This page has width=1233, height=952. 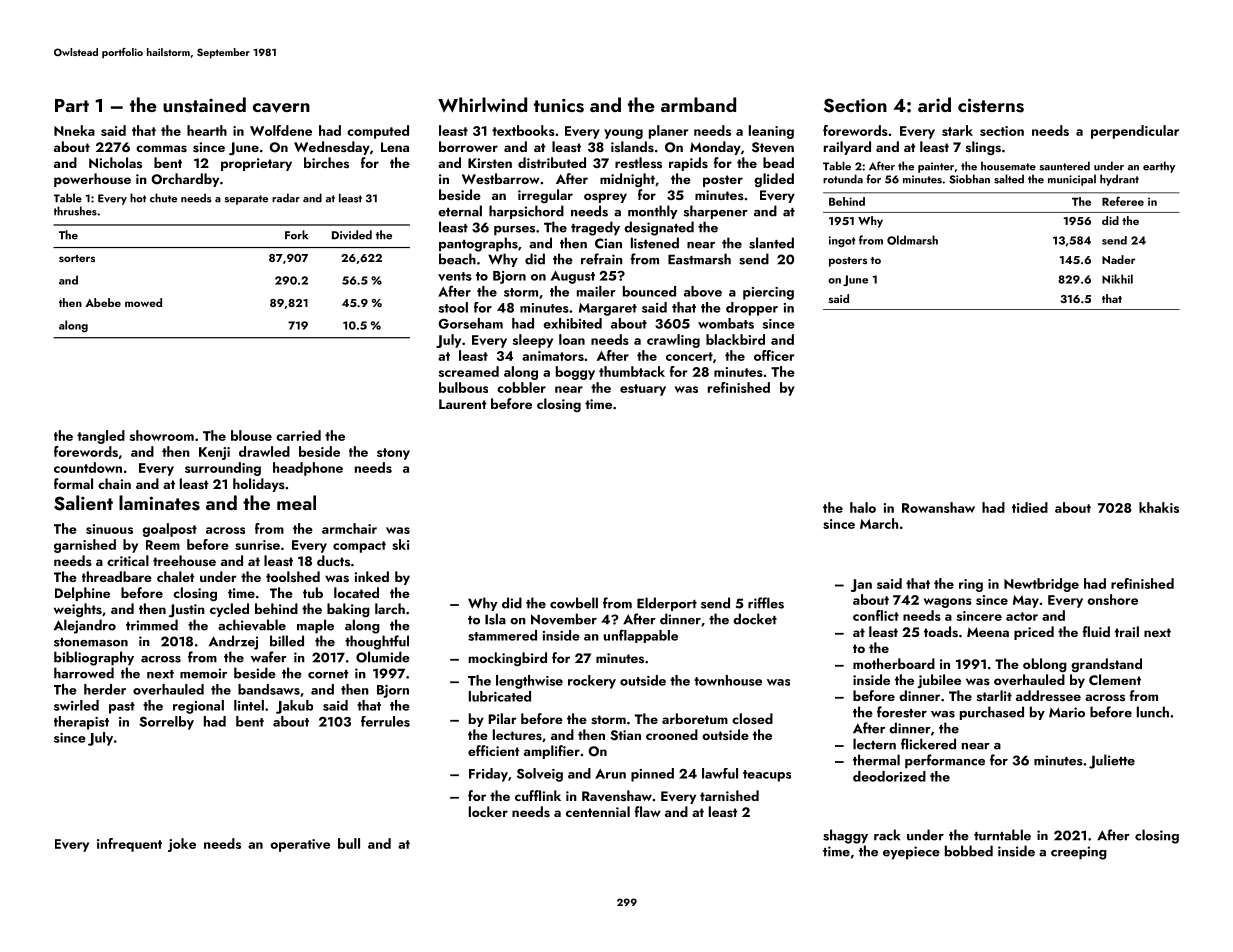 What do you see at coordinates (667, 604) in the page?
I see `Elderport` at bounding box center [667, 604].
